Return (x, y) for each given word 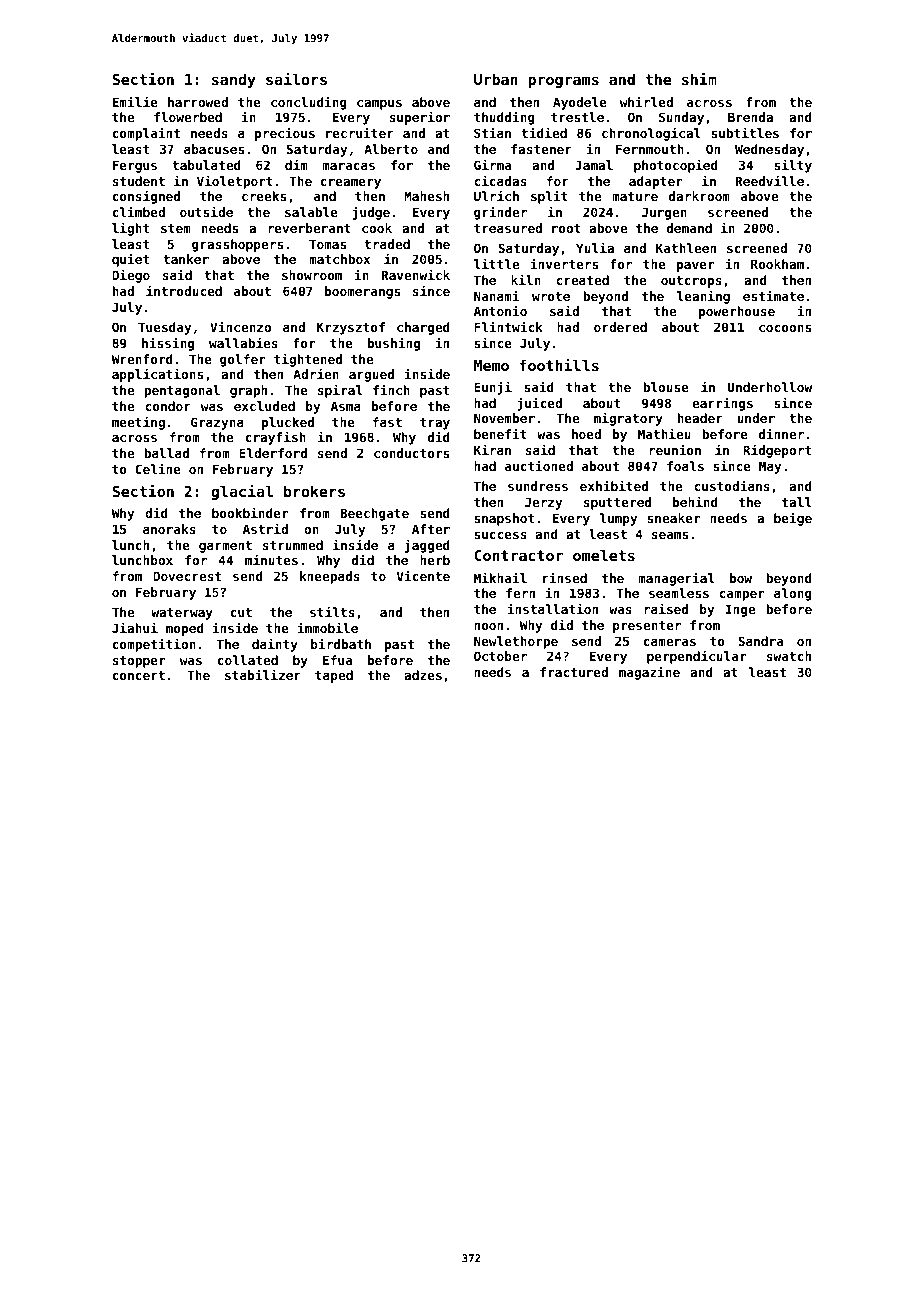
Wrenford (142, 359)
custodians (732, 485)
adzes (423, 675)
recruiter (360, 132)
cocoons (785, 328)
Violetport (235, 182)
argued (371, 375)
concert (139, 675)
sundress (538, 486)
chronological (651, 134)
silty (793, 166)
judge (371, 213)
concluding (309, 103)
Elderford (273, 453)
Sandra (760, 641)
